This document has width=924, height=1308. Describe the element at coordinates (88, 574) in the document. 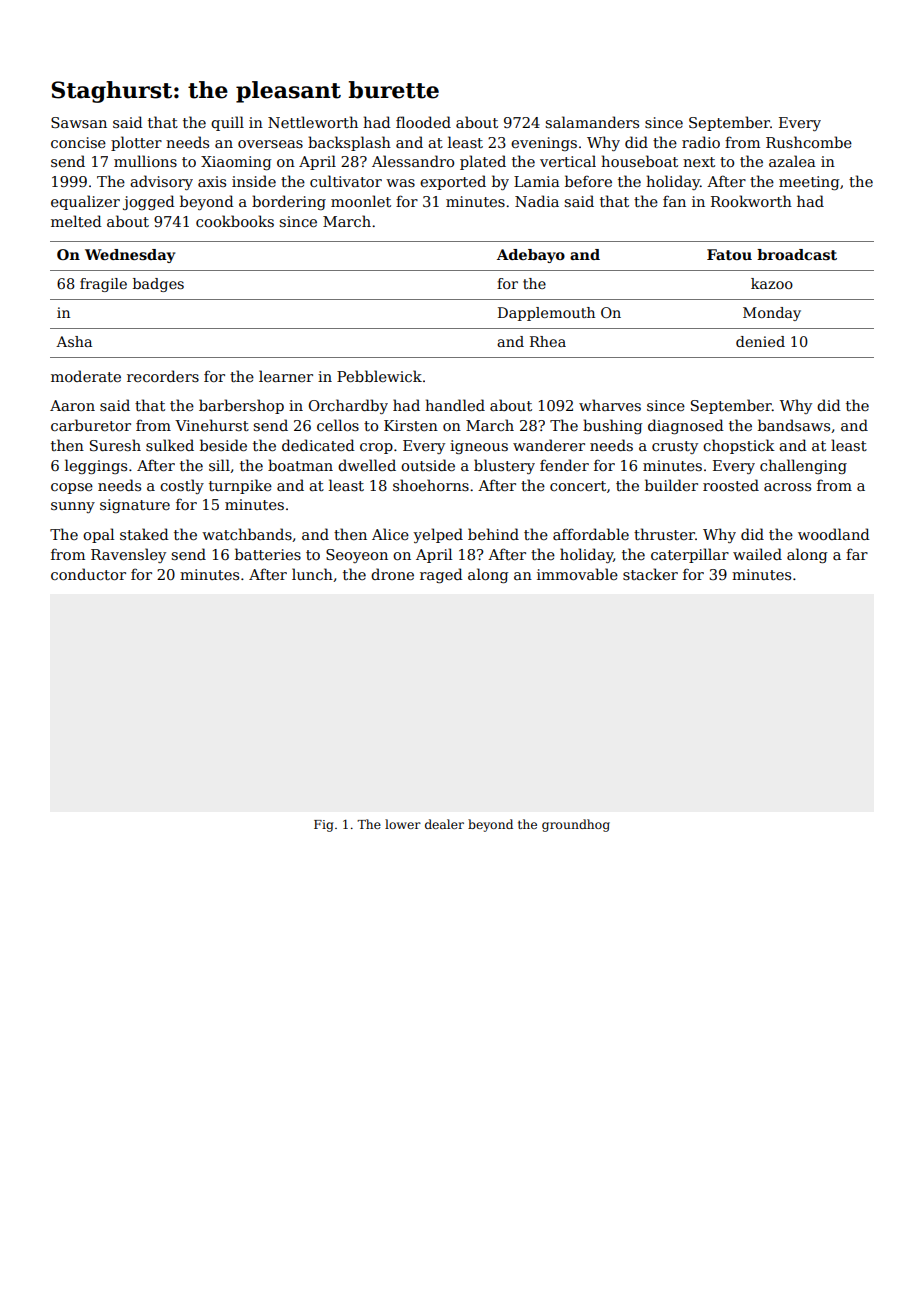

I see `conductor` at that location.
